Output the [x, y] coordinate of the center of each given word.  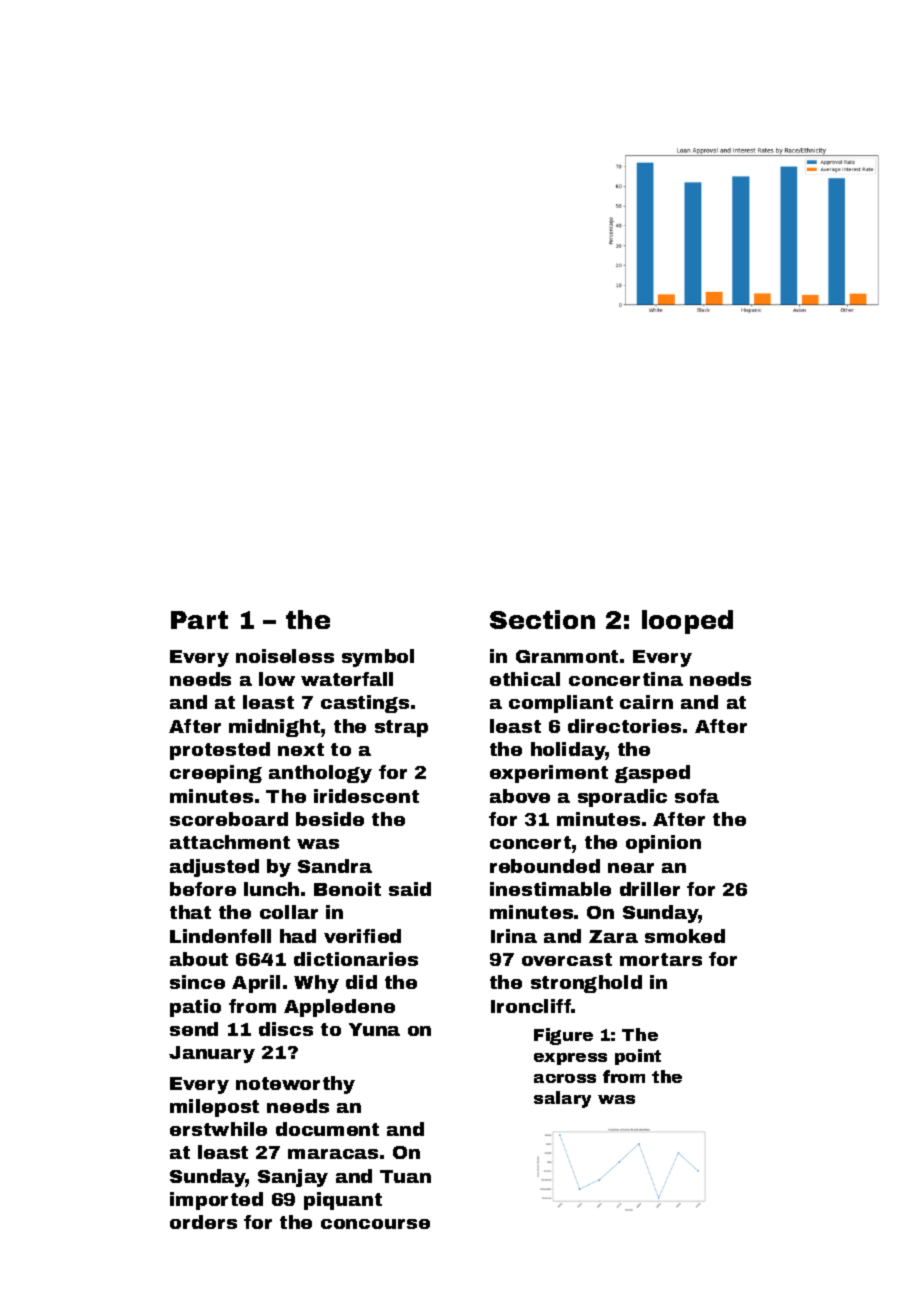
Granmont [567, 656]
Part [199, 620]
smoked [685, 936]
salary [562, 1099]
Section [542, 619]
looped [687, 622]
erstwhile [218, 1129]
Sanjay [293, 1178]
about [199, 959]
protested [220, 751]
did [361, 982]
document [327, 1129]
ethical [525, 679]
